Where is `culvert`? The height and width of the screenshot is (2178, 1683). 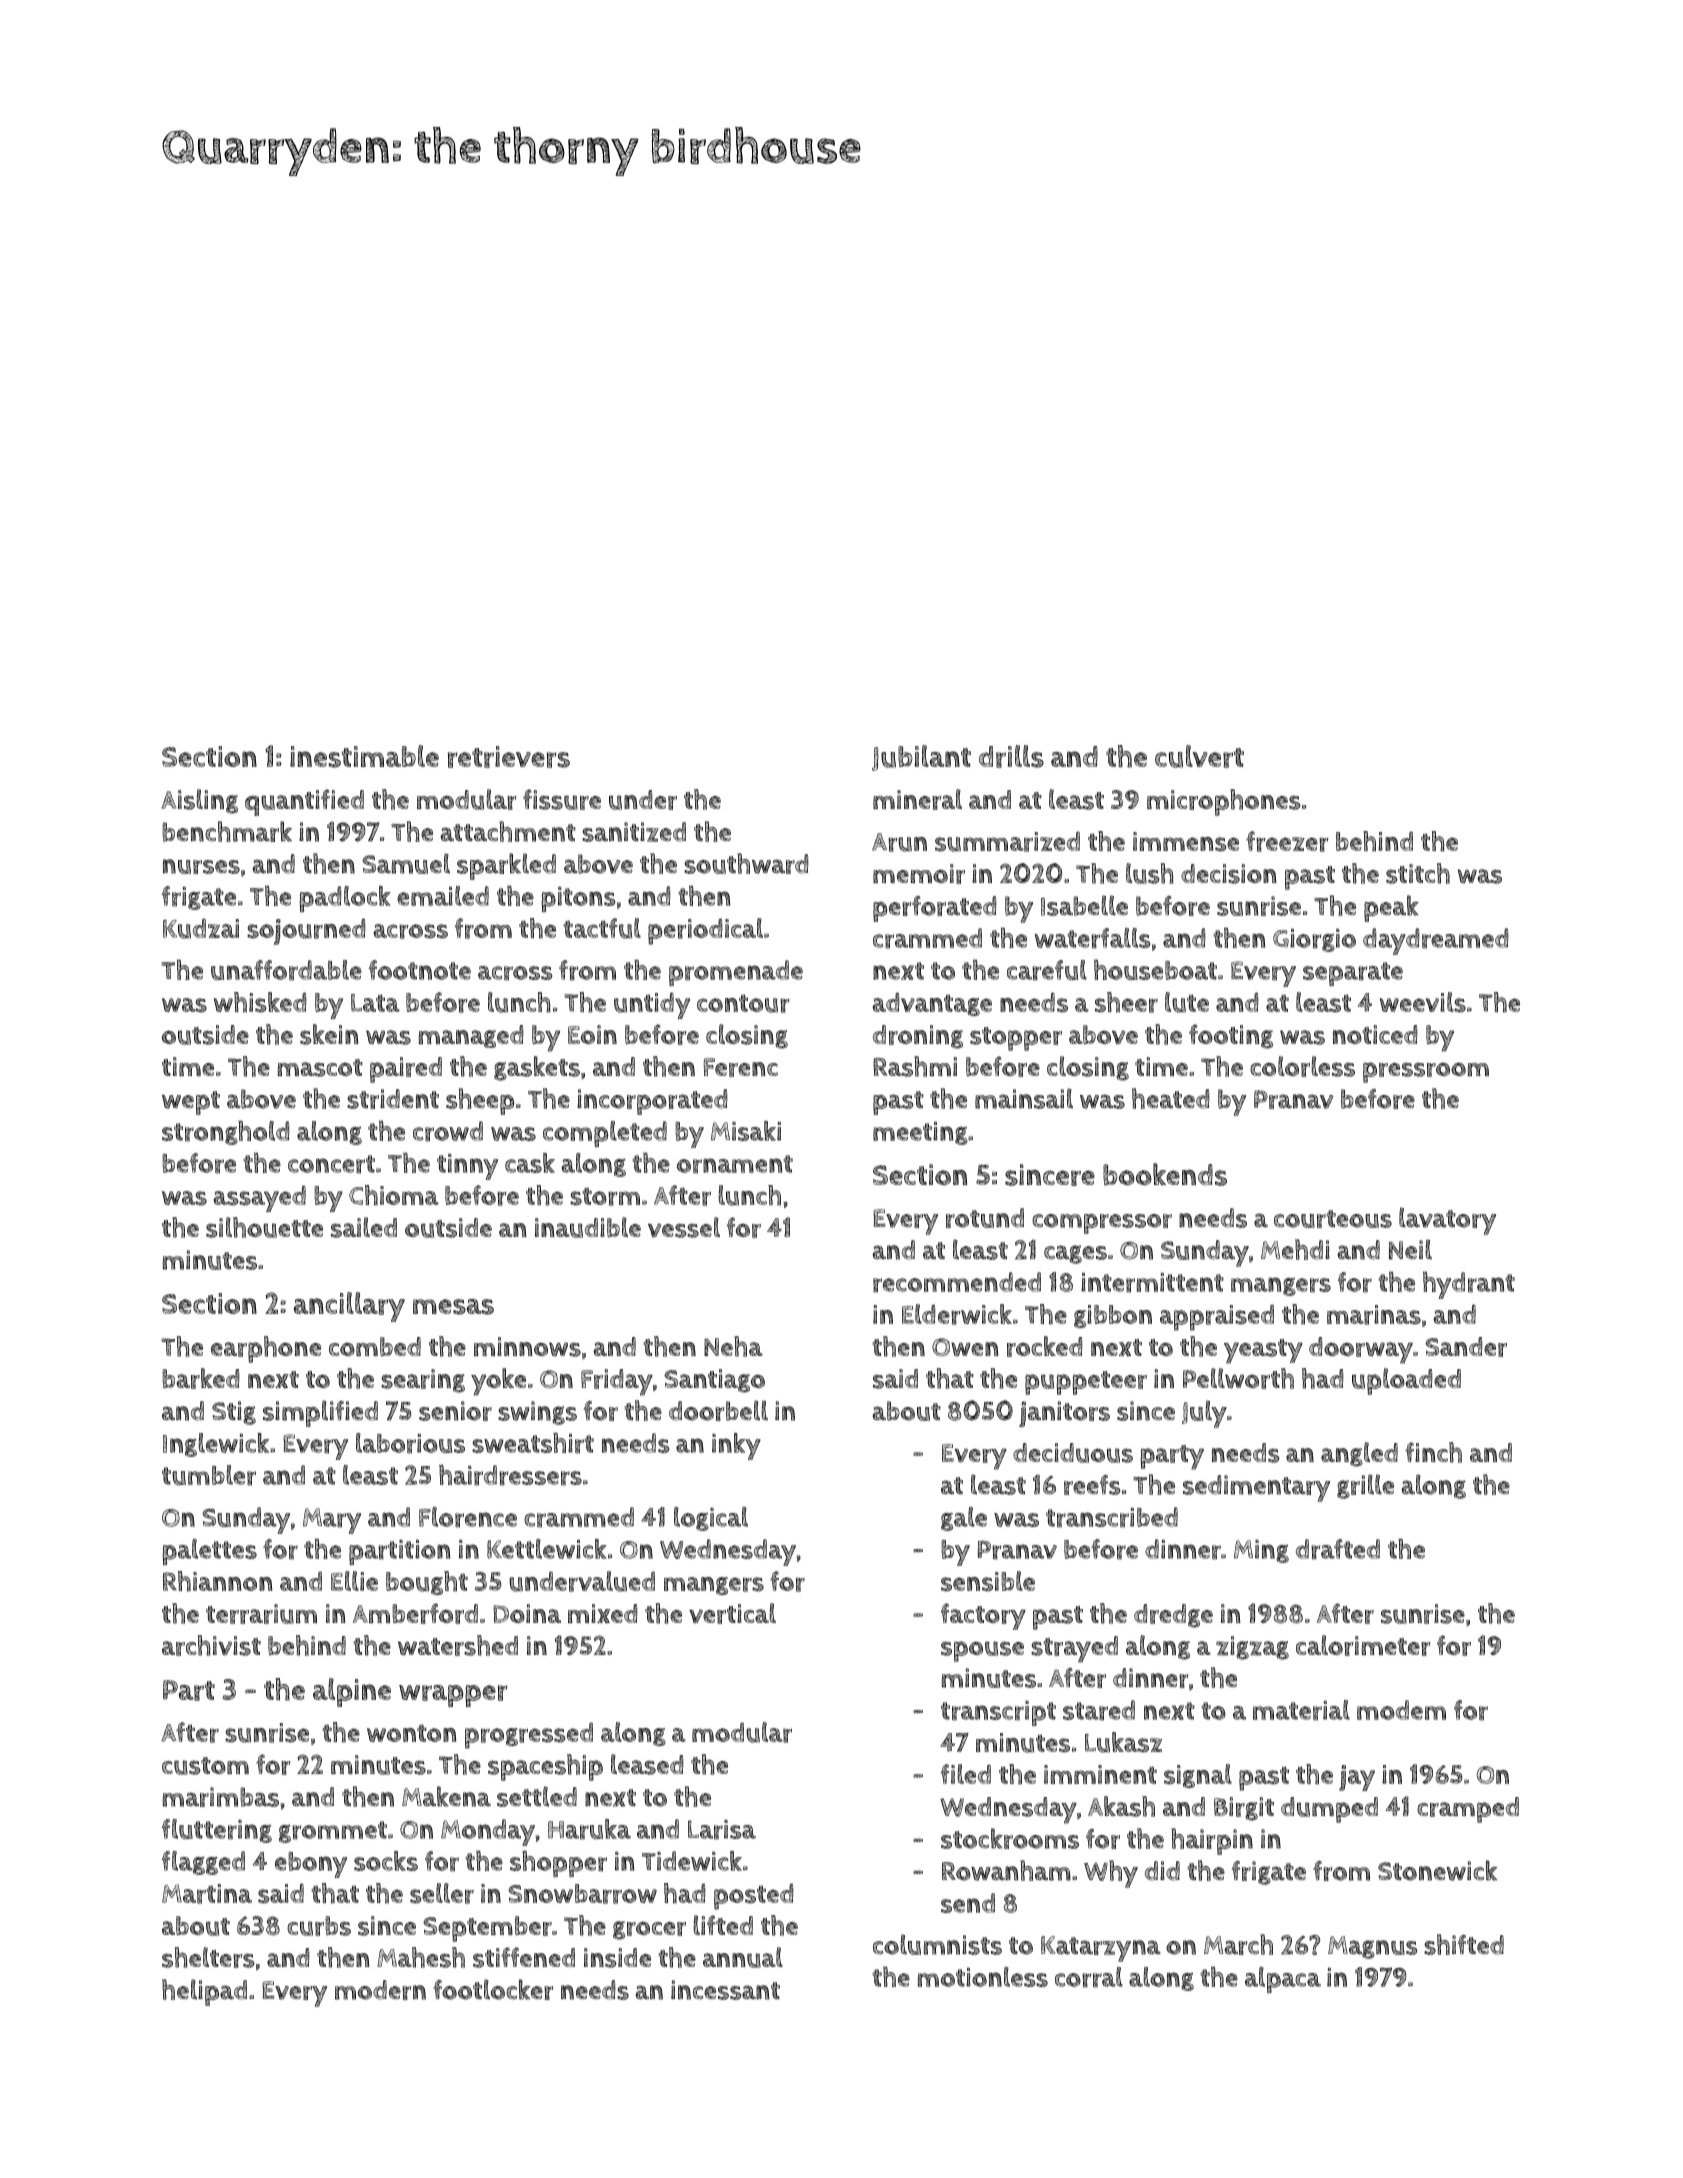
culvert is located at coordinates (1199, 756).
